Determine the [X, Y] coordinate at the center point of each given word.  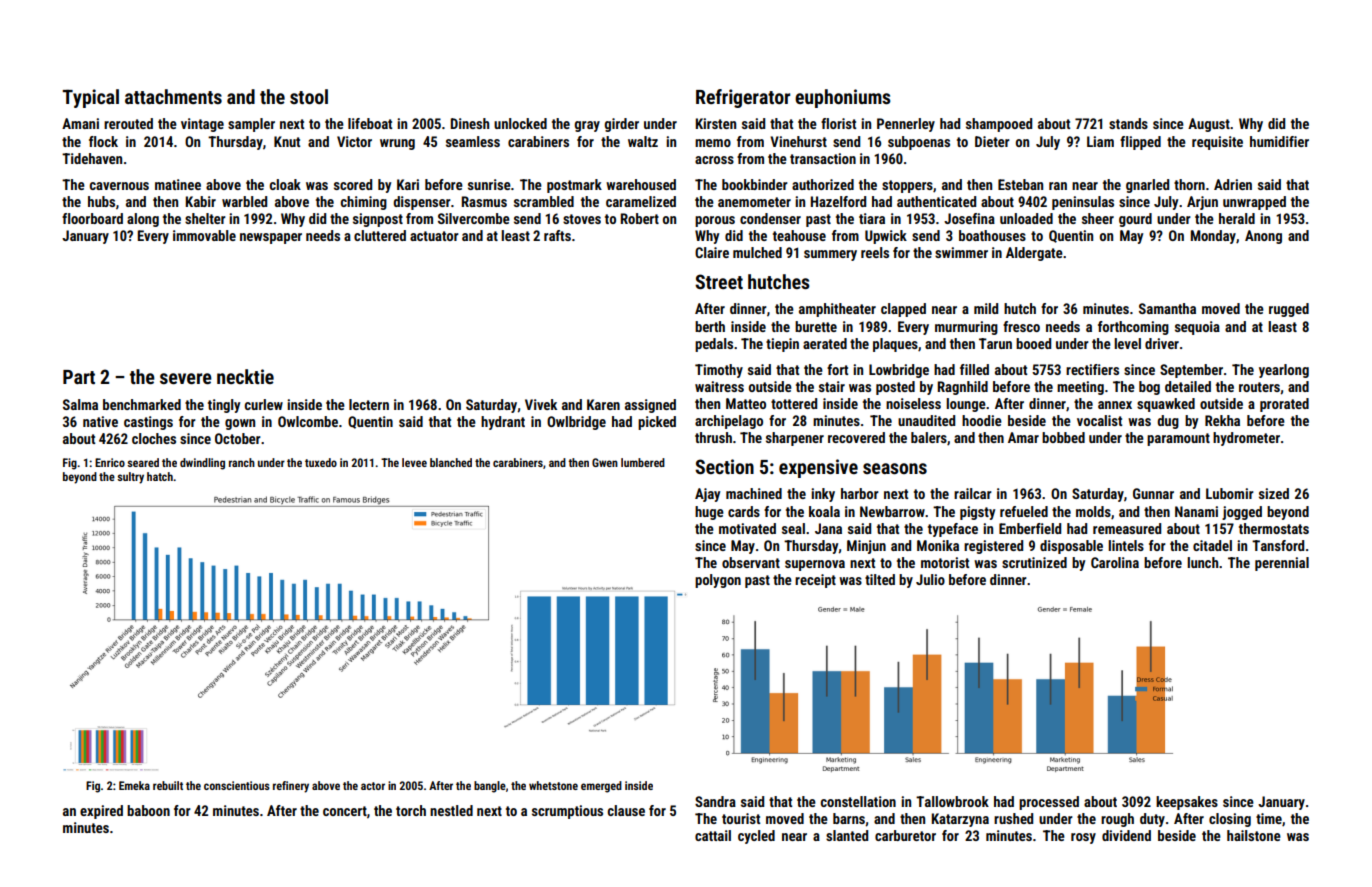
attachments [173, 96]
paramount [1178, 439]
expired [101, 812]
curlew [264, 404]
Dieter [992, 141]
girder [621, 125]
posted [895, 388]
